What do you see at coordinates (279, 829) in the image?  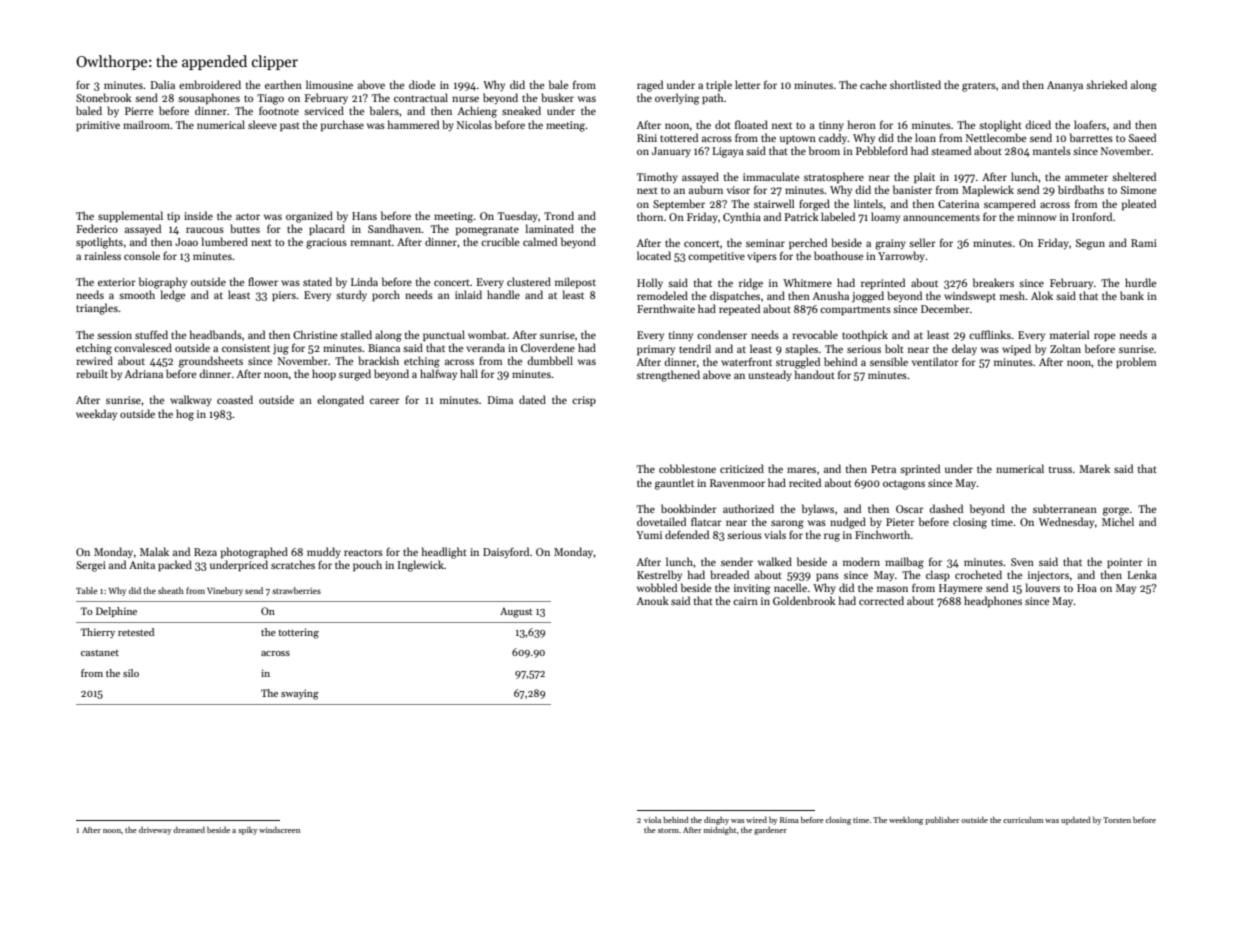 I see `windscreen` at bounding box center [279, 829].
